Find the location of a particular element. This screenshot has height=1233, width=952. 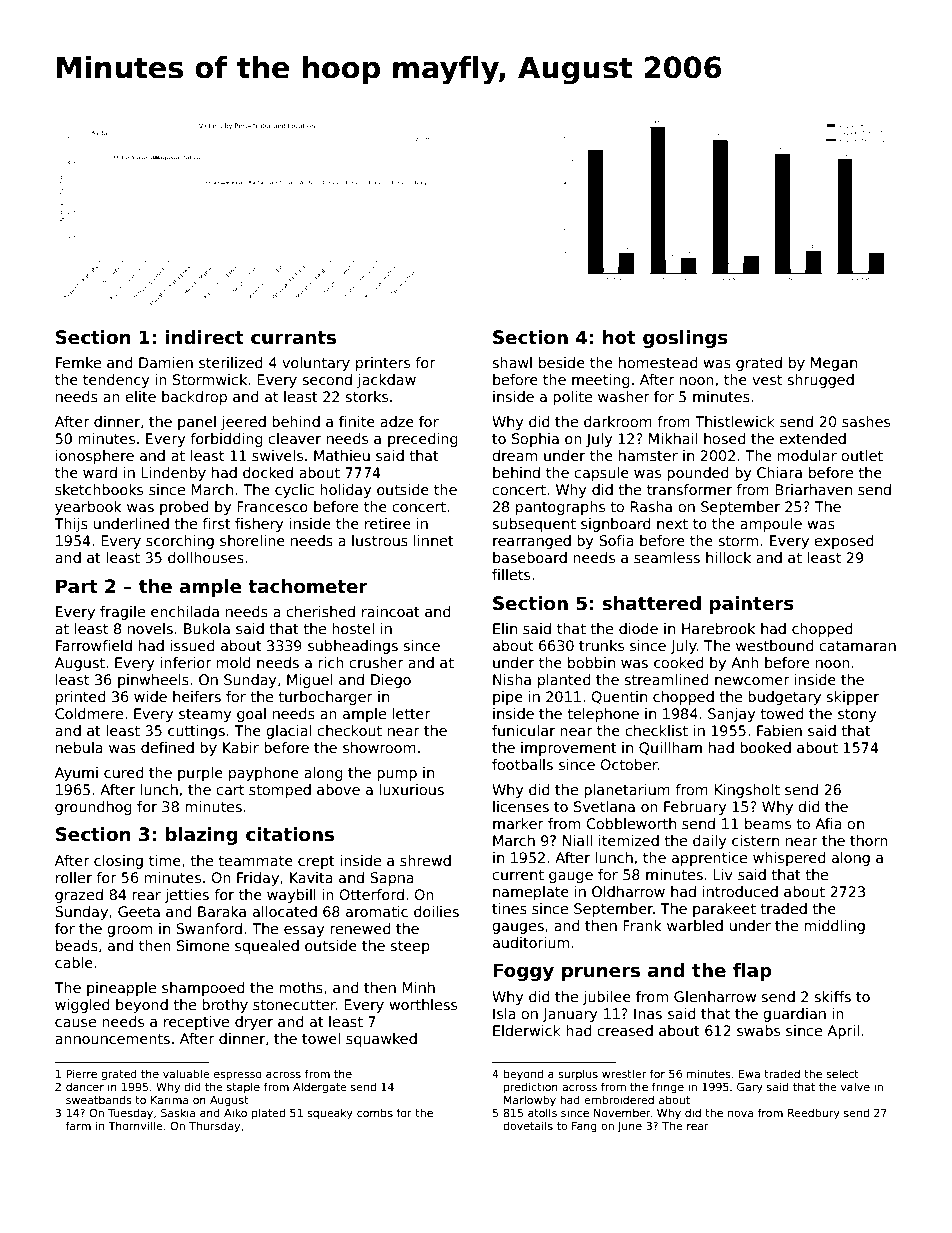

Megan is located at coordinates (834, 364).
